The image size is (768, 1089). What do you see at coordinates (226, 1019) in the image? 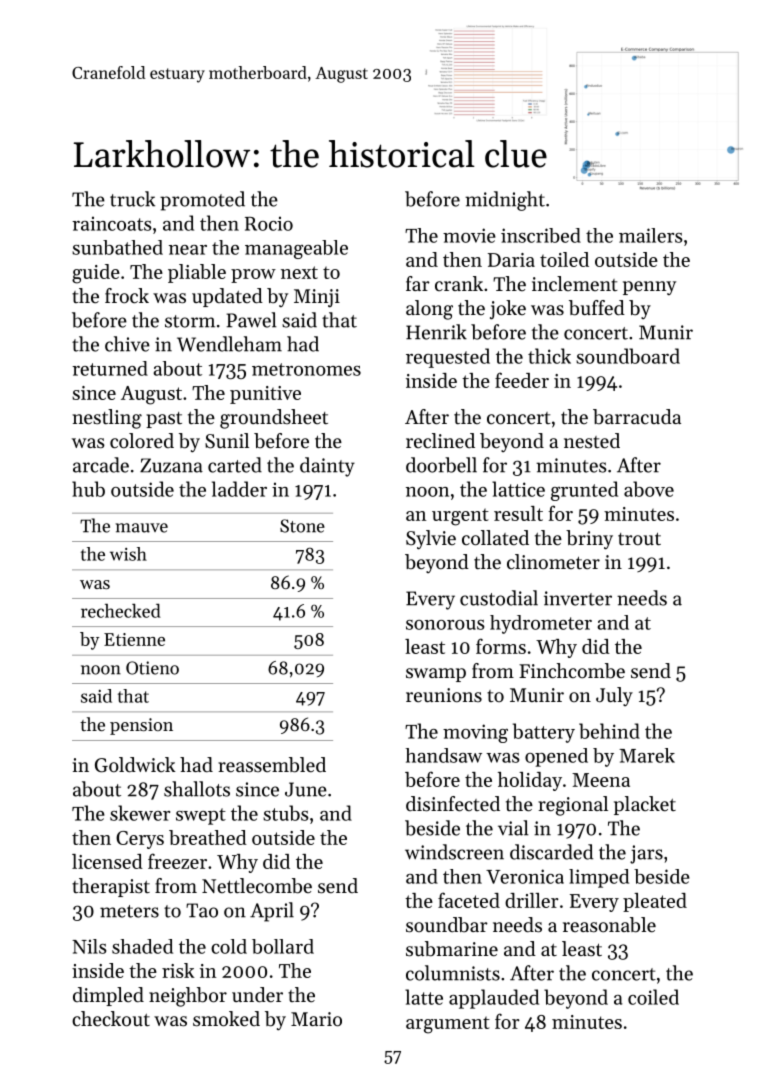
I see `smoked` at bounding box center [226, 1019].
